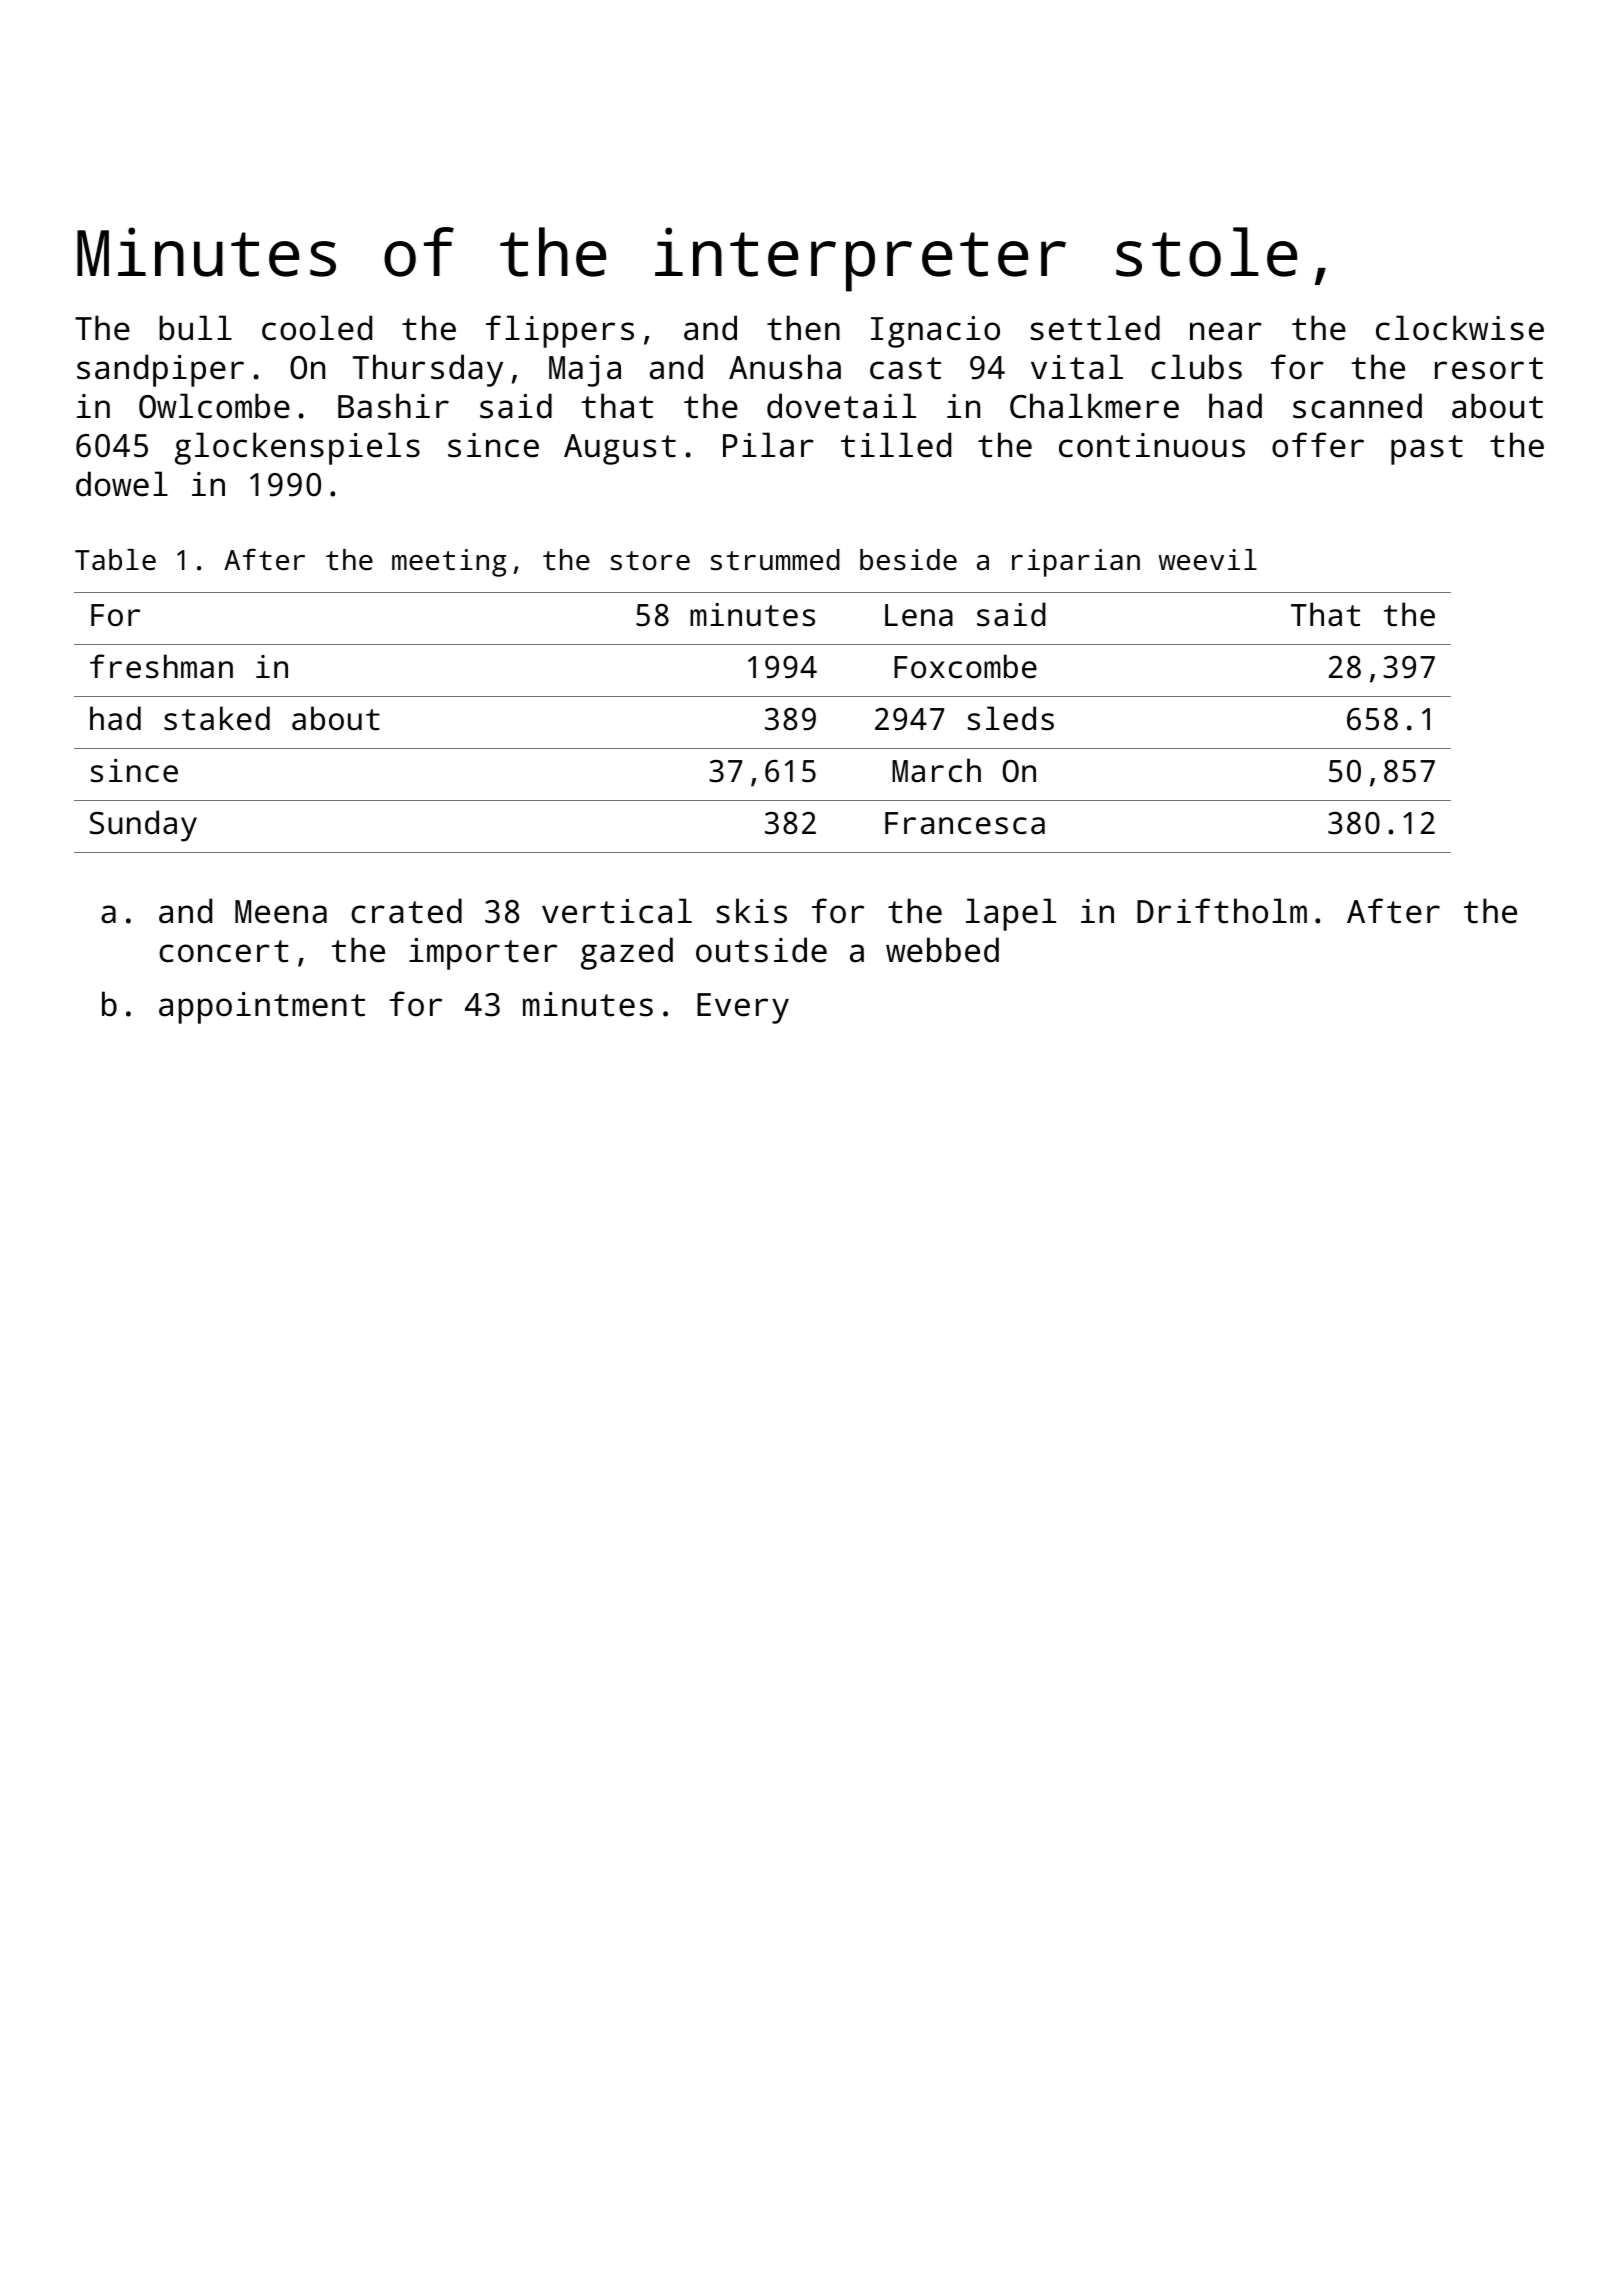  I want to click on Foxcombe, so click(965, 666).
